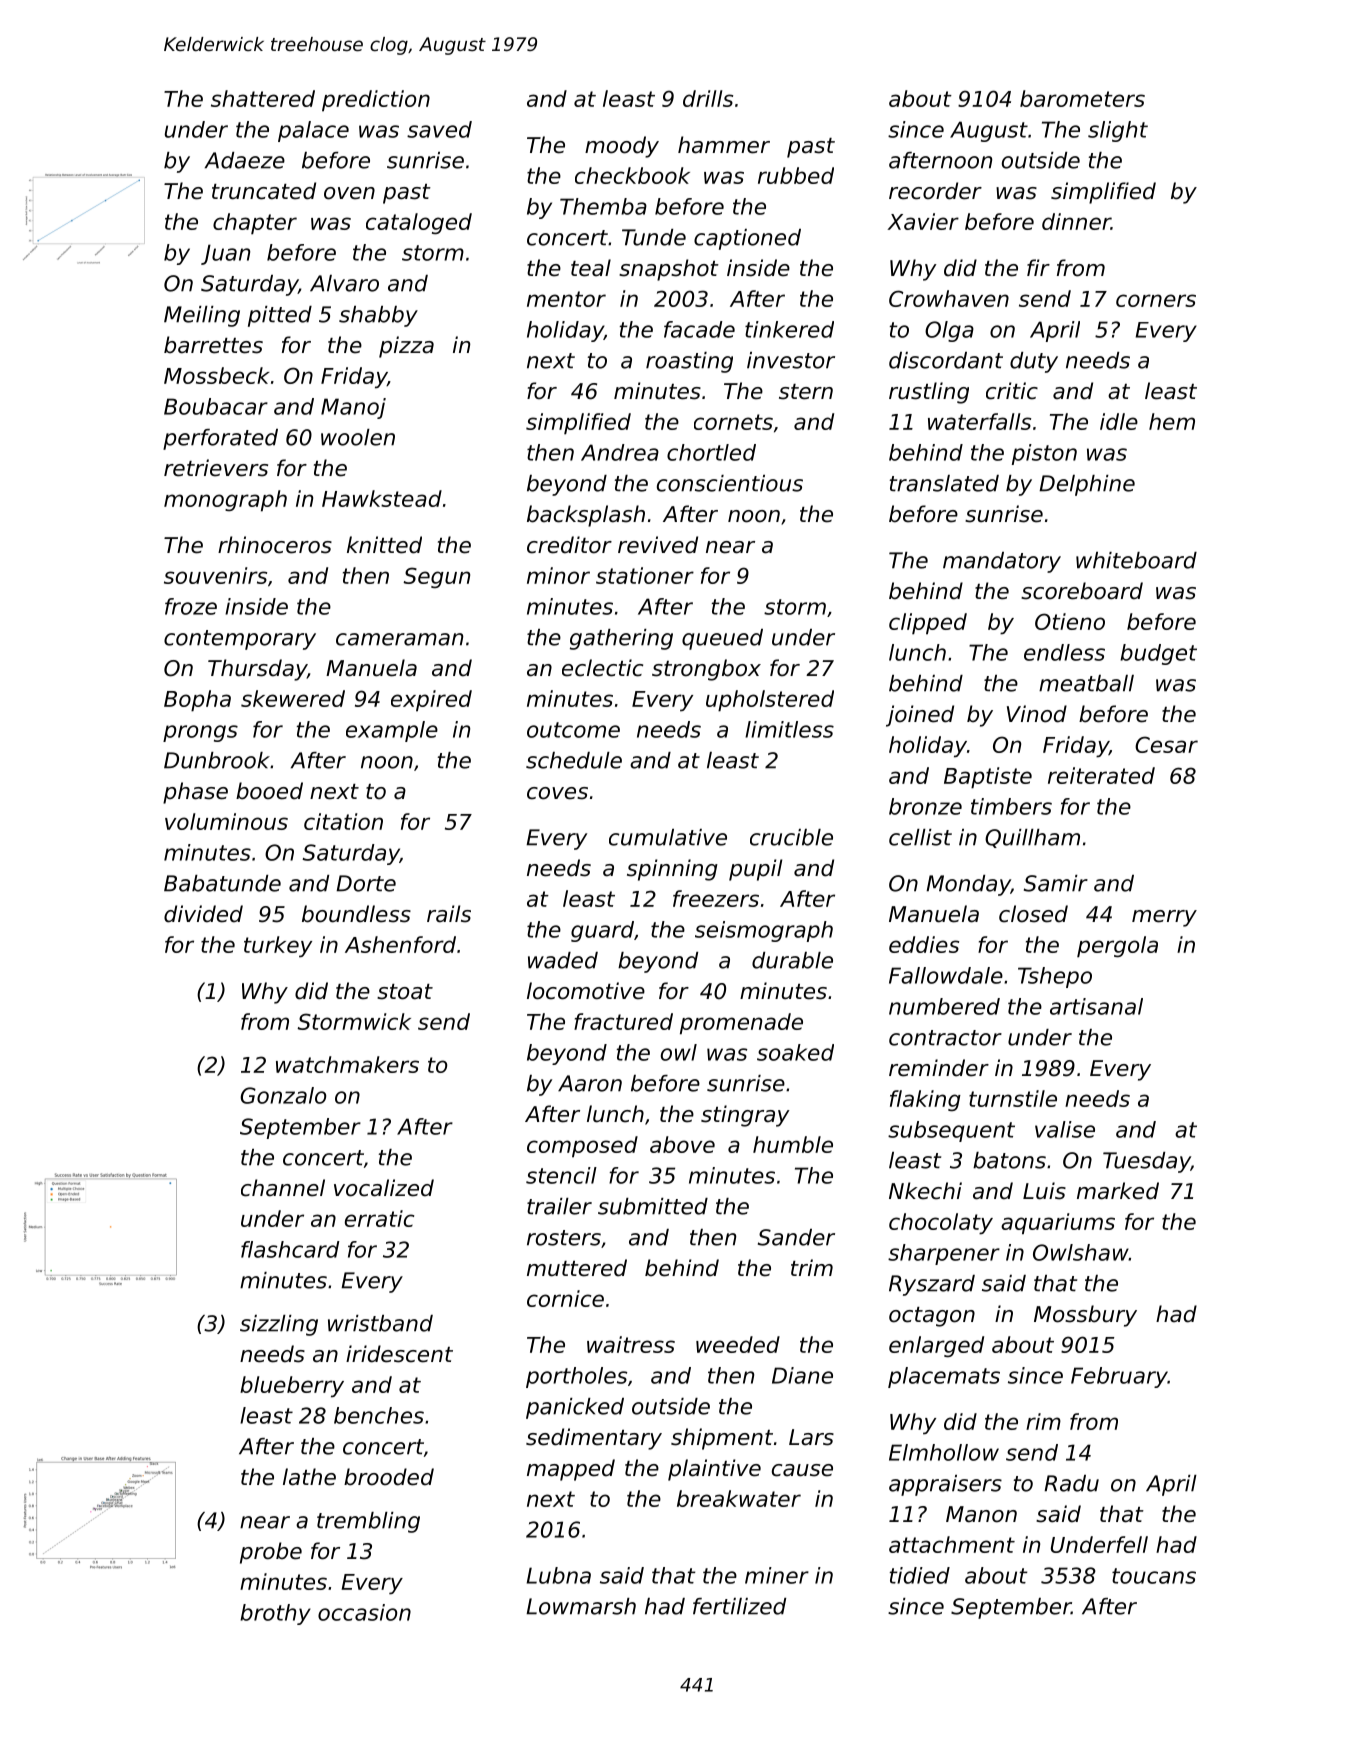  Describe the element at coordinates (263, 98) in the screenshot. I see `shattered` at that location.
